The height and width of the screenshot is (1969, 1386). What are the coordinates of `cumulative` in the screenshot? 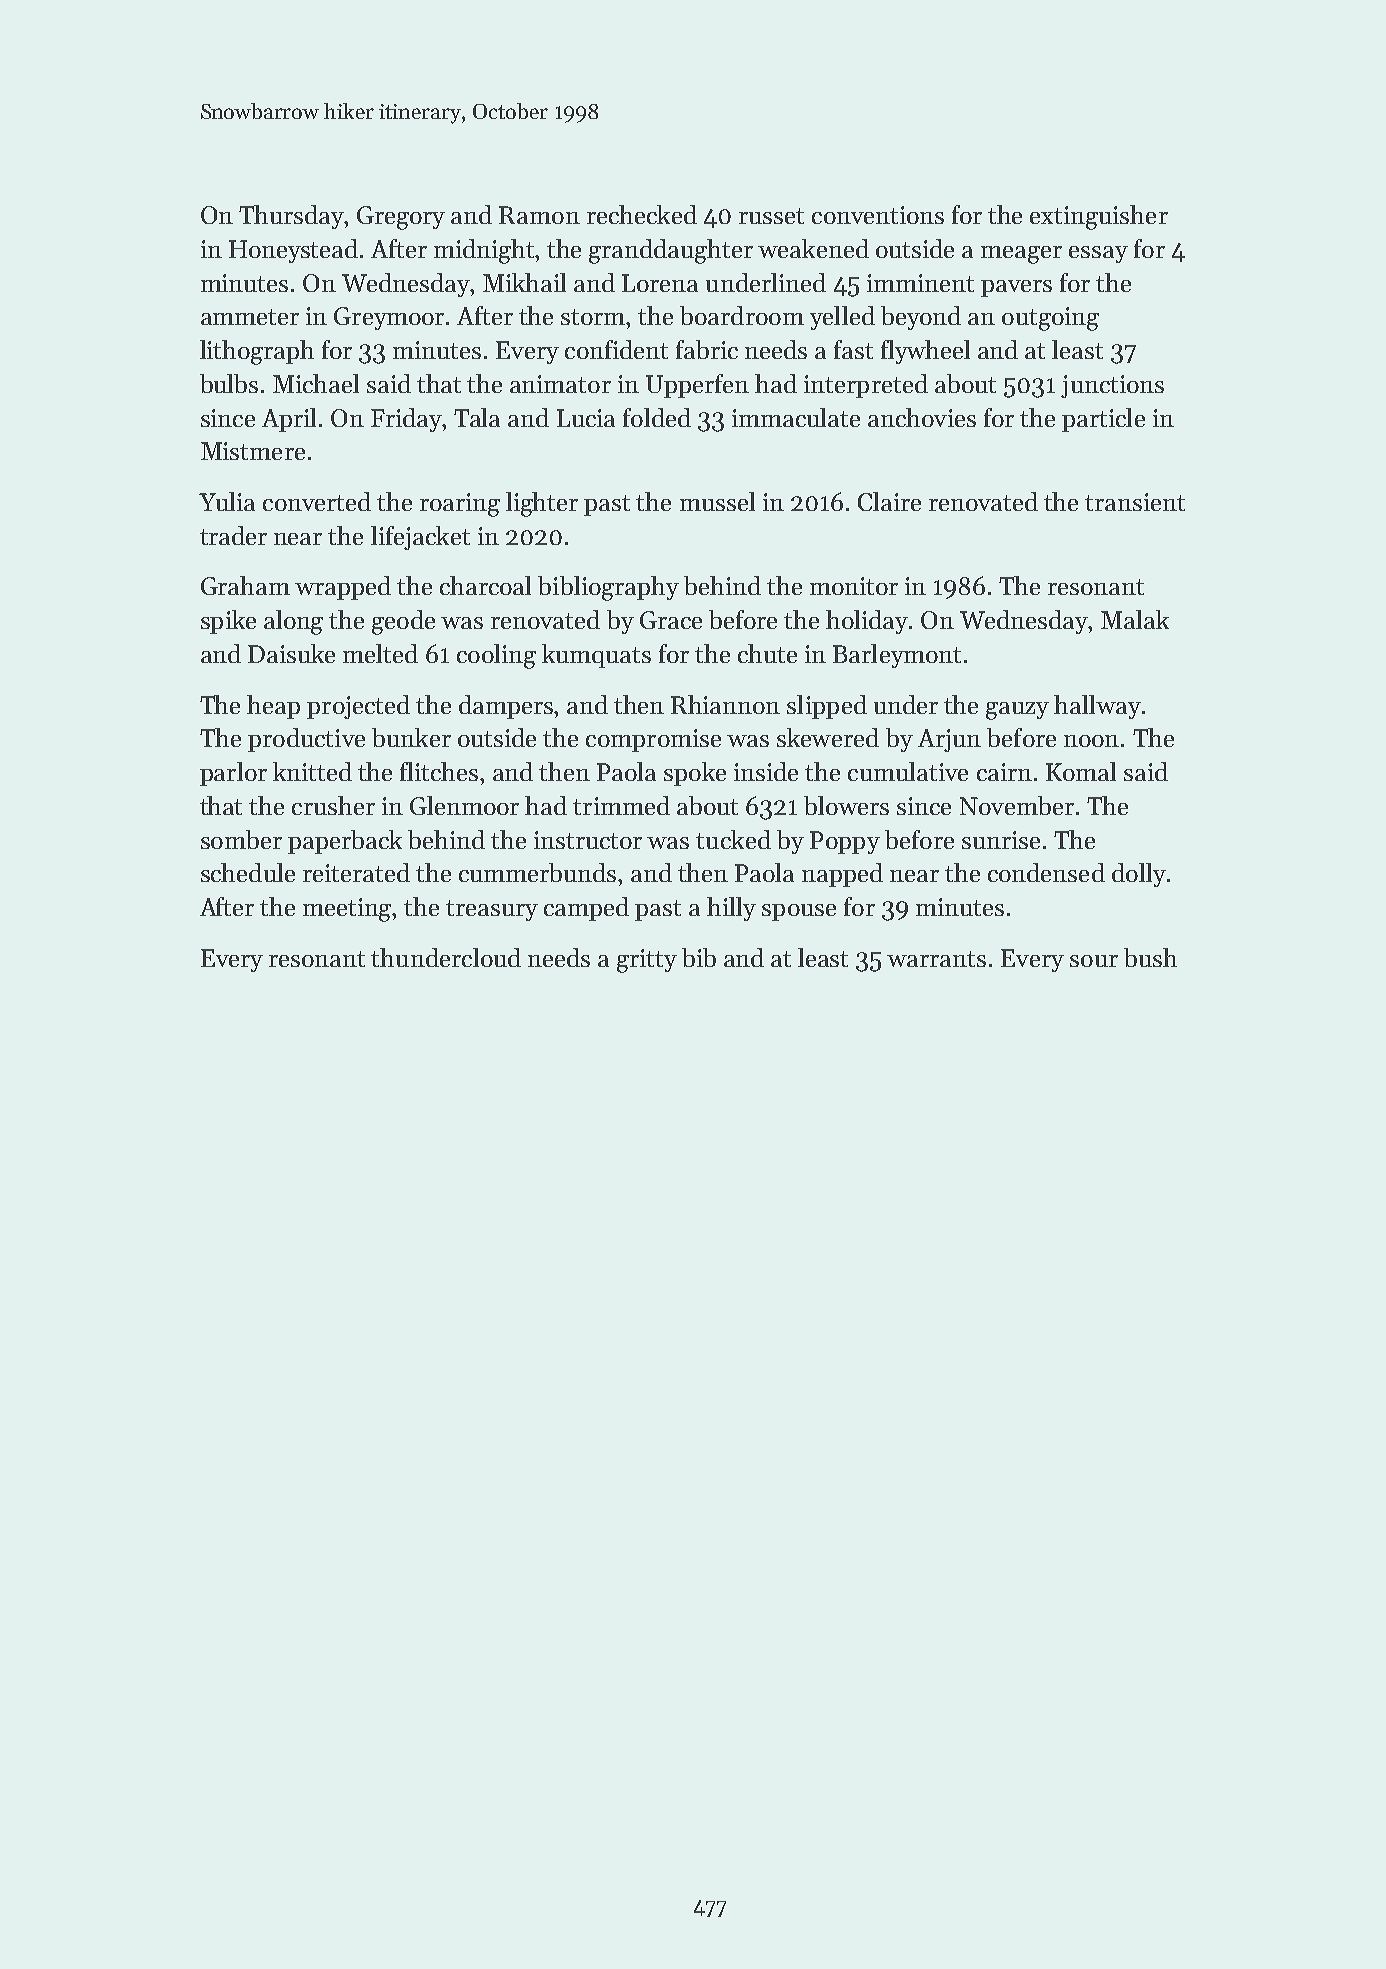 It's located at (908, 771).
